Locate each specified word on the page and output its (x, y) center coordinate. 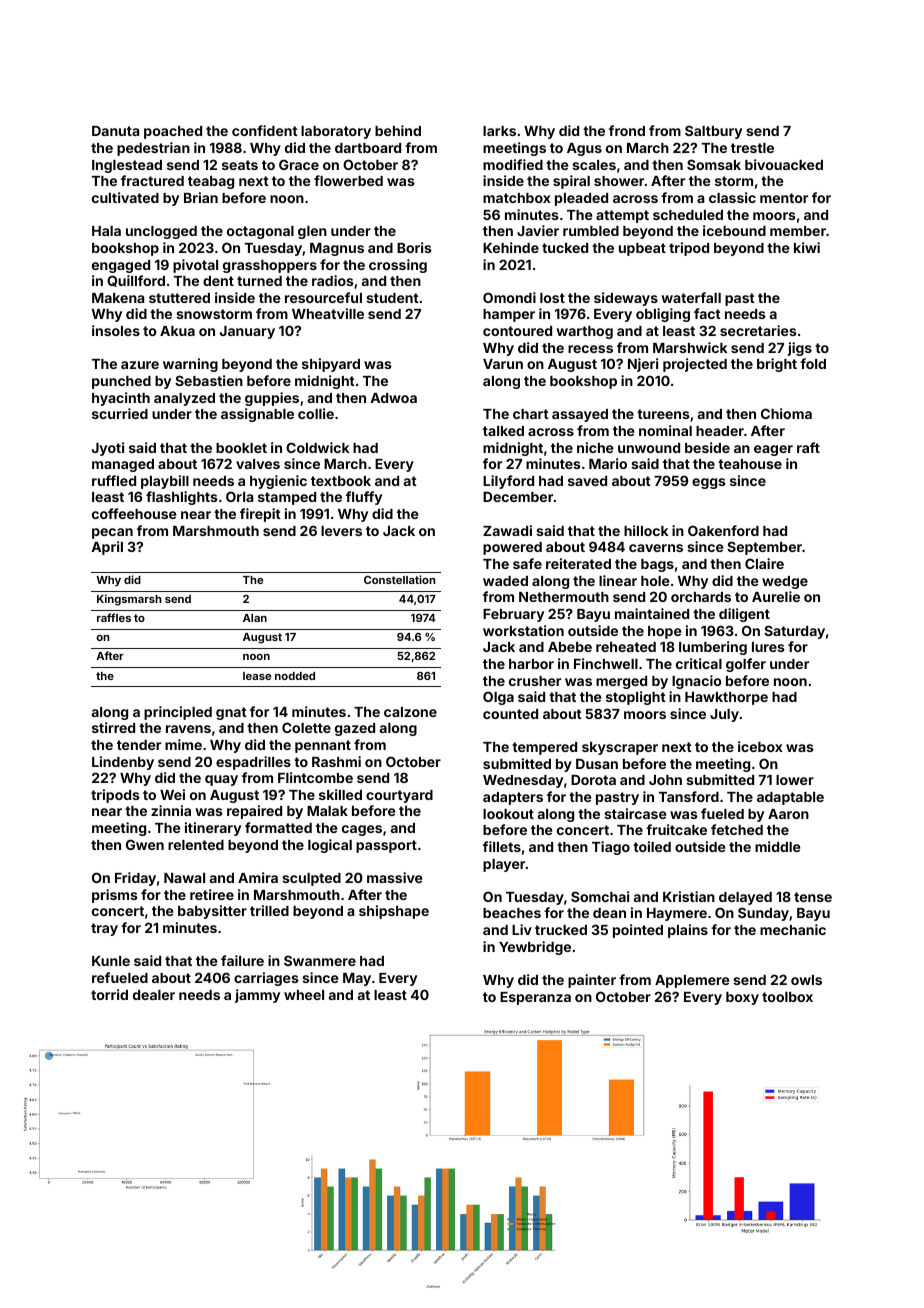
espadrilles (253, 763)
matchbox (517, 198)
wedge (785, 582)
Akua (177, 331)
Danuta (115, 130)
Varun (503, 364)
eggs (709, 483)
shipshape (394, 912)
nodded (295, 676)
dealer (154, 995)
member (798, 231)
